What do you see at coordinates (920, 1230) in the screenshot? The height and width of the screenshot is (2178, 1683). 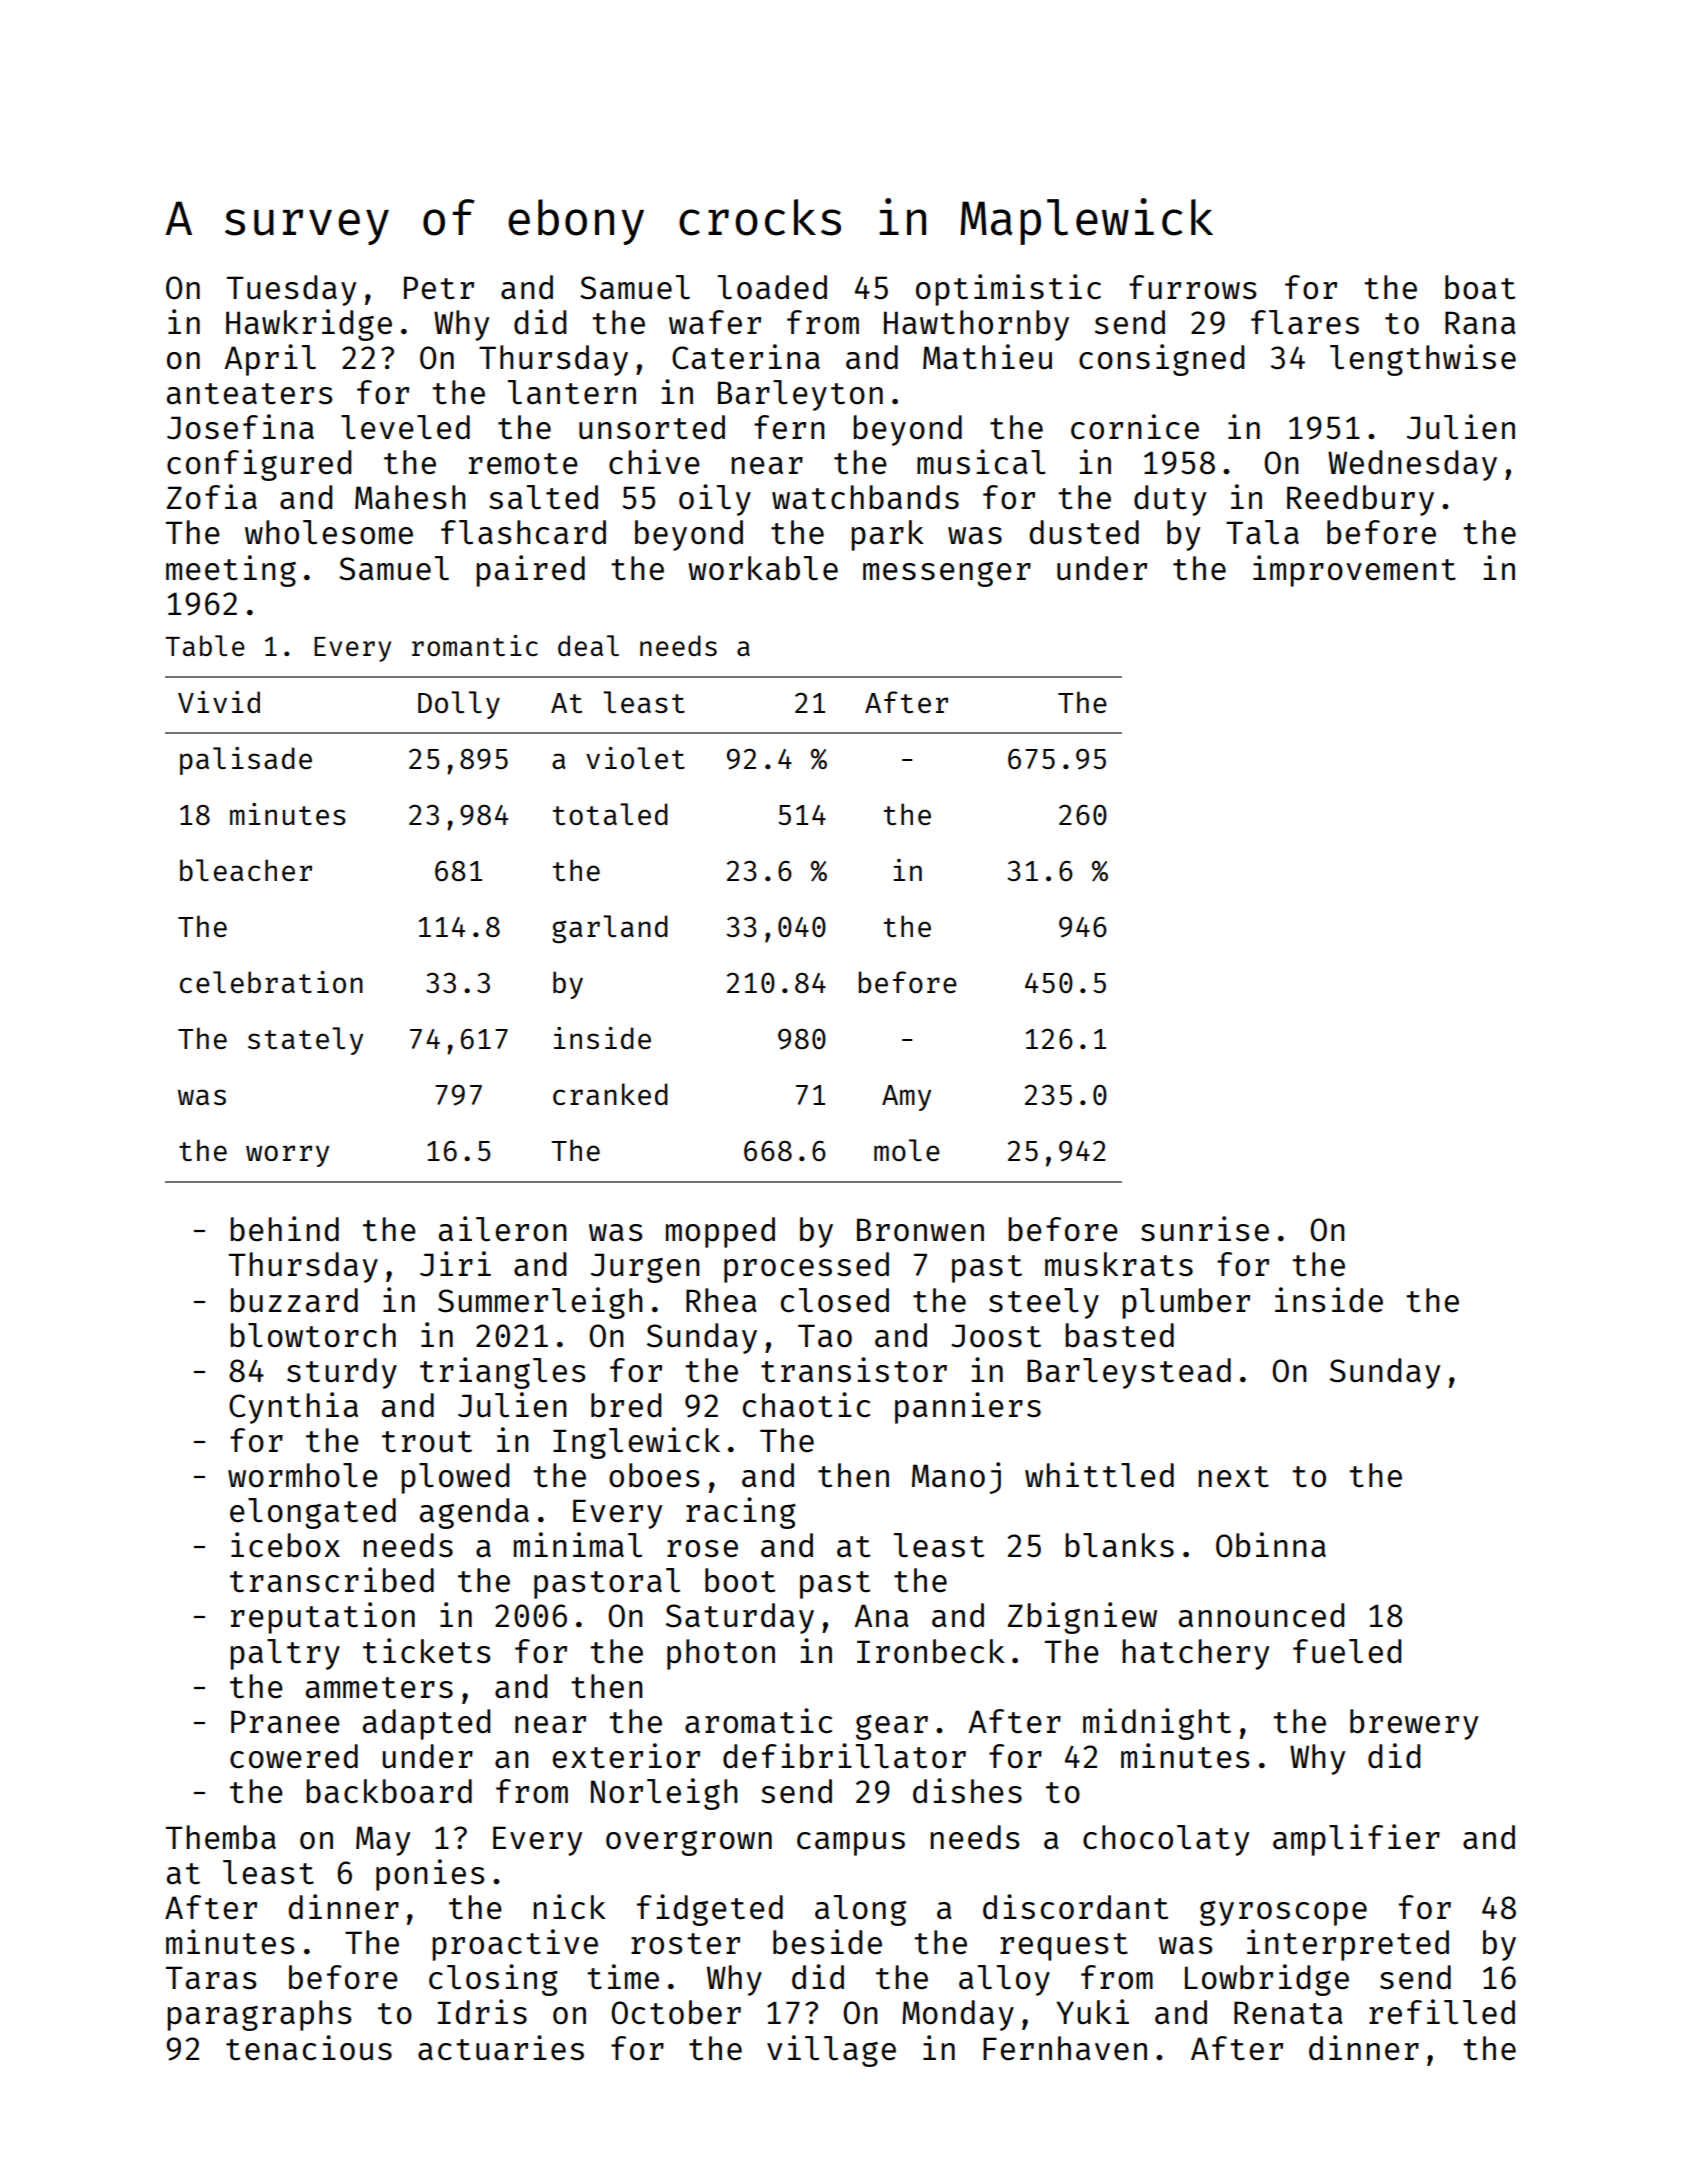 I see `Bronwen` at bounding box center [920, 1230].
